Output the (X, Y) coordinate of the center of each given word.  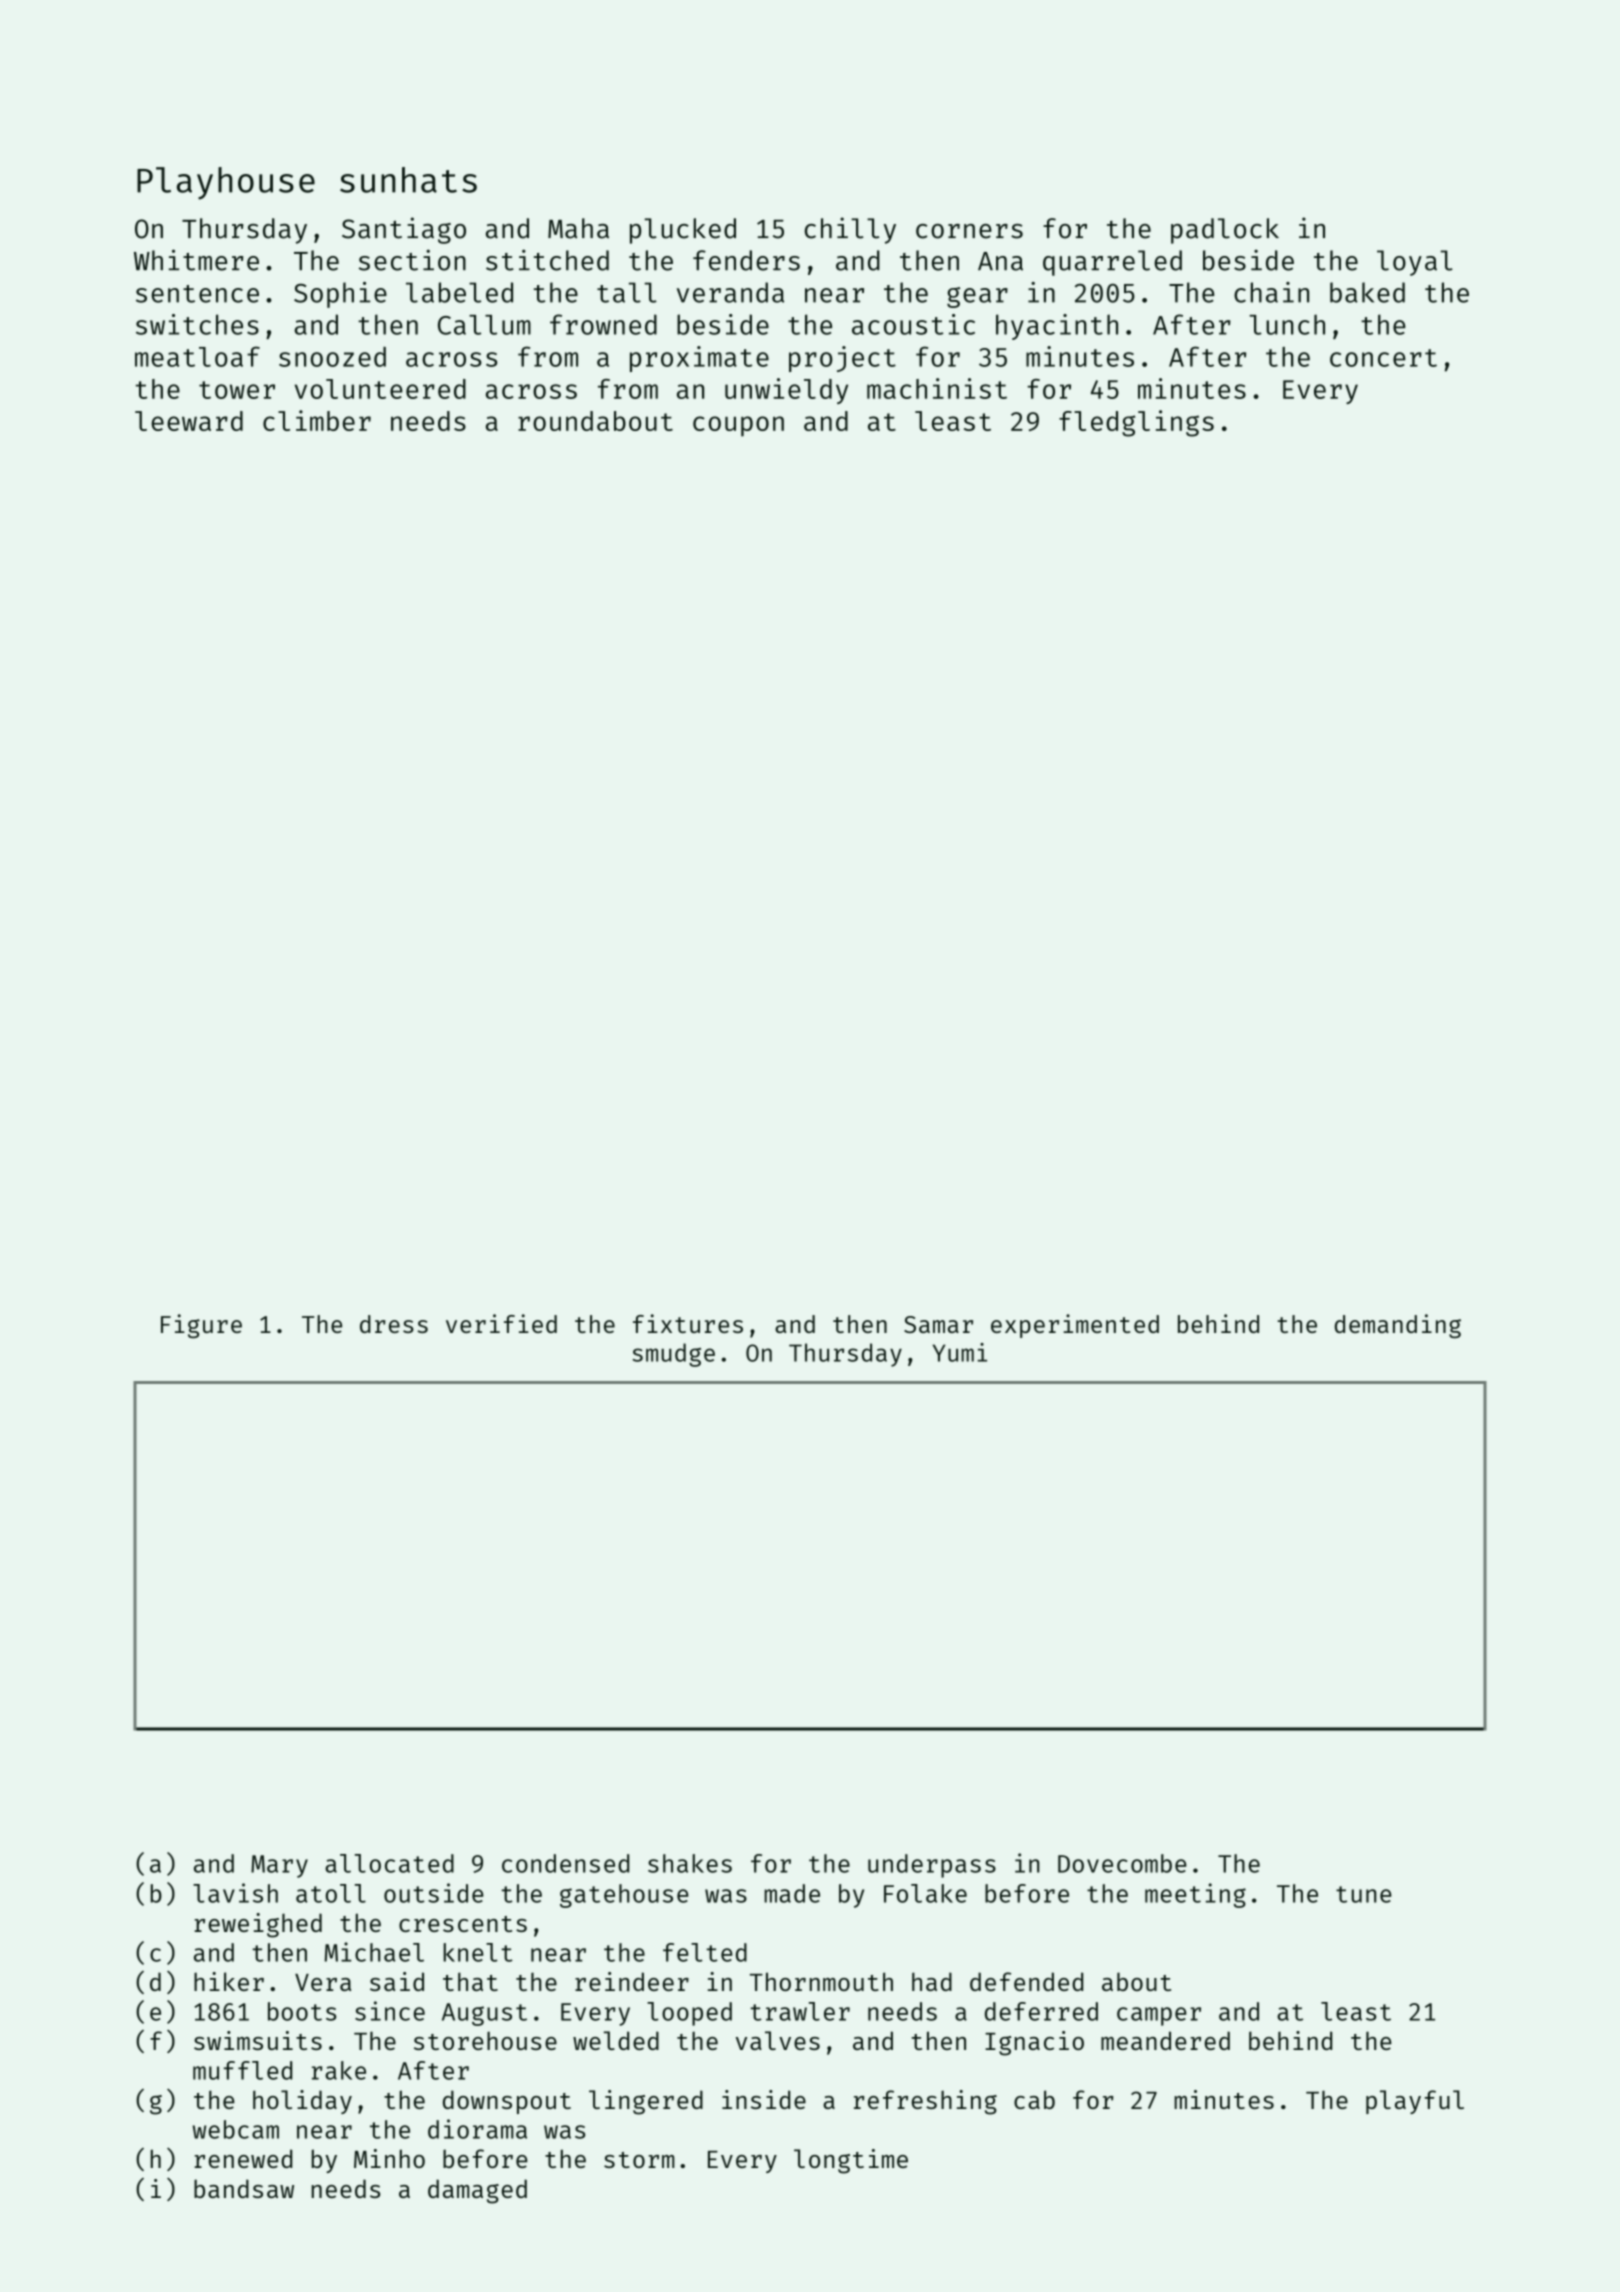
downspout (507, 2102)
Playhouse (226, 183)
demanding (1398, 1326)
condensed (565, 1863)
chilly (850, 230)
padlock (1225, 231)
